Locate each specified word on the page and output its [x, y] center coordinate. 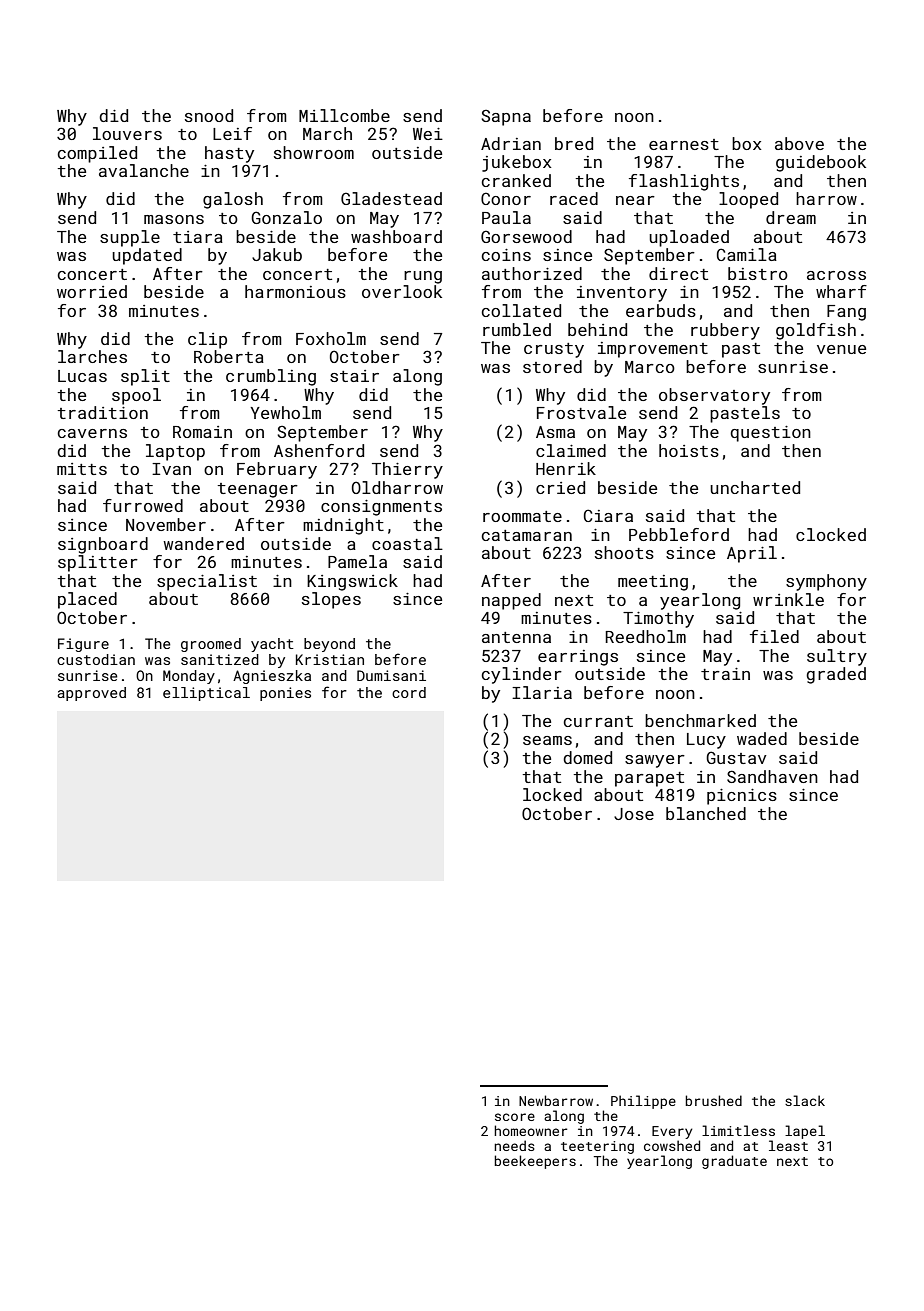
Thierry [407, 470]
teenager [258, 490]
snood [209, 115]
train [725, 674]
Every [672, 1132]
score [515, 1117]
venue [841, 349]
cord [409, 692]
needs [514, 1145]
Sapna [506, 117]
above [799, 143]
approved [91, 694]
